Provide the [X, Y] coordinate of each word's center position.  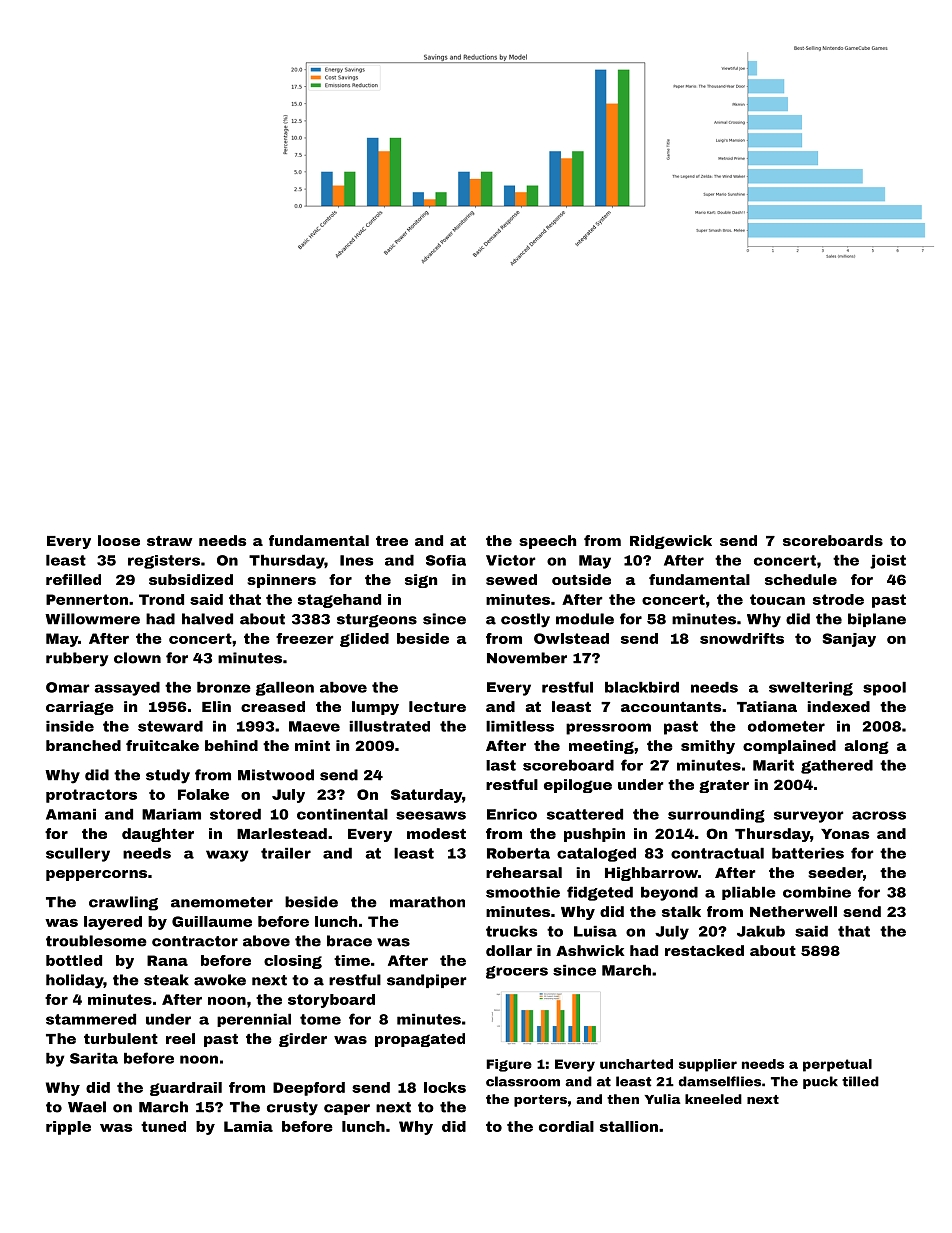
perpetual [837, 1065]
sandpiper [427, 981]
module [585, 619]
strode [838, 599]
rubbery [77, 659]
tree [392, 541]
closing [293, 962]
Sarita [94, 1058]
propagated [420, 1040]
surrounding [716, 816]
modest [436, 833]
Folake [203, 794]
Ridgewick [671, 542]
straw [169, 541]
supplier [708, 1065]
